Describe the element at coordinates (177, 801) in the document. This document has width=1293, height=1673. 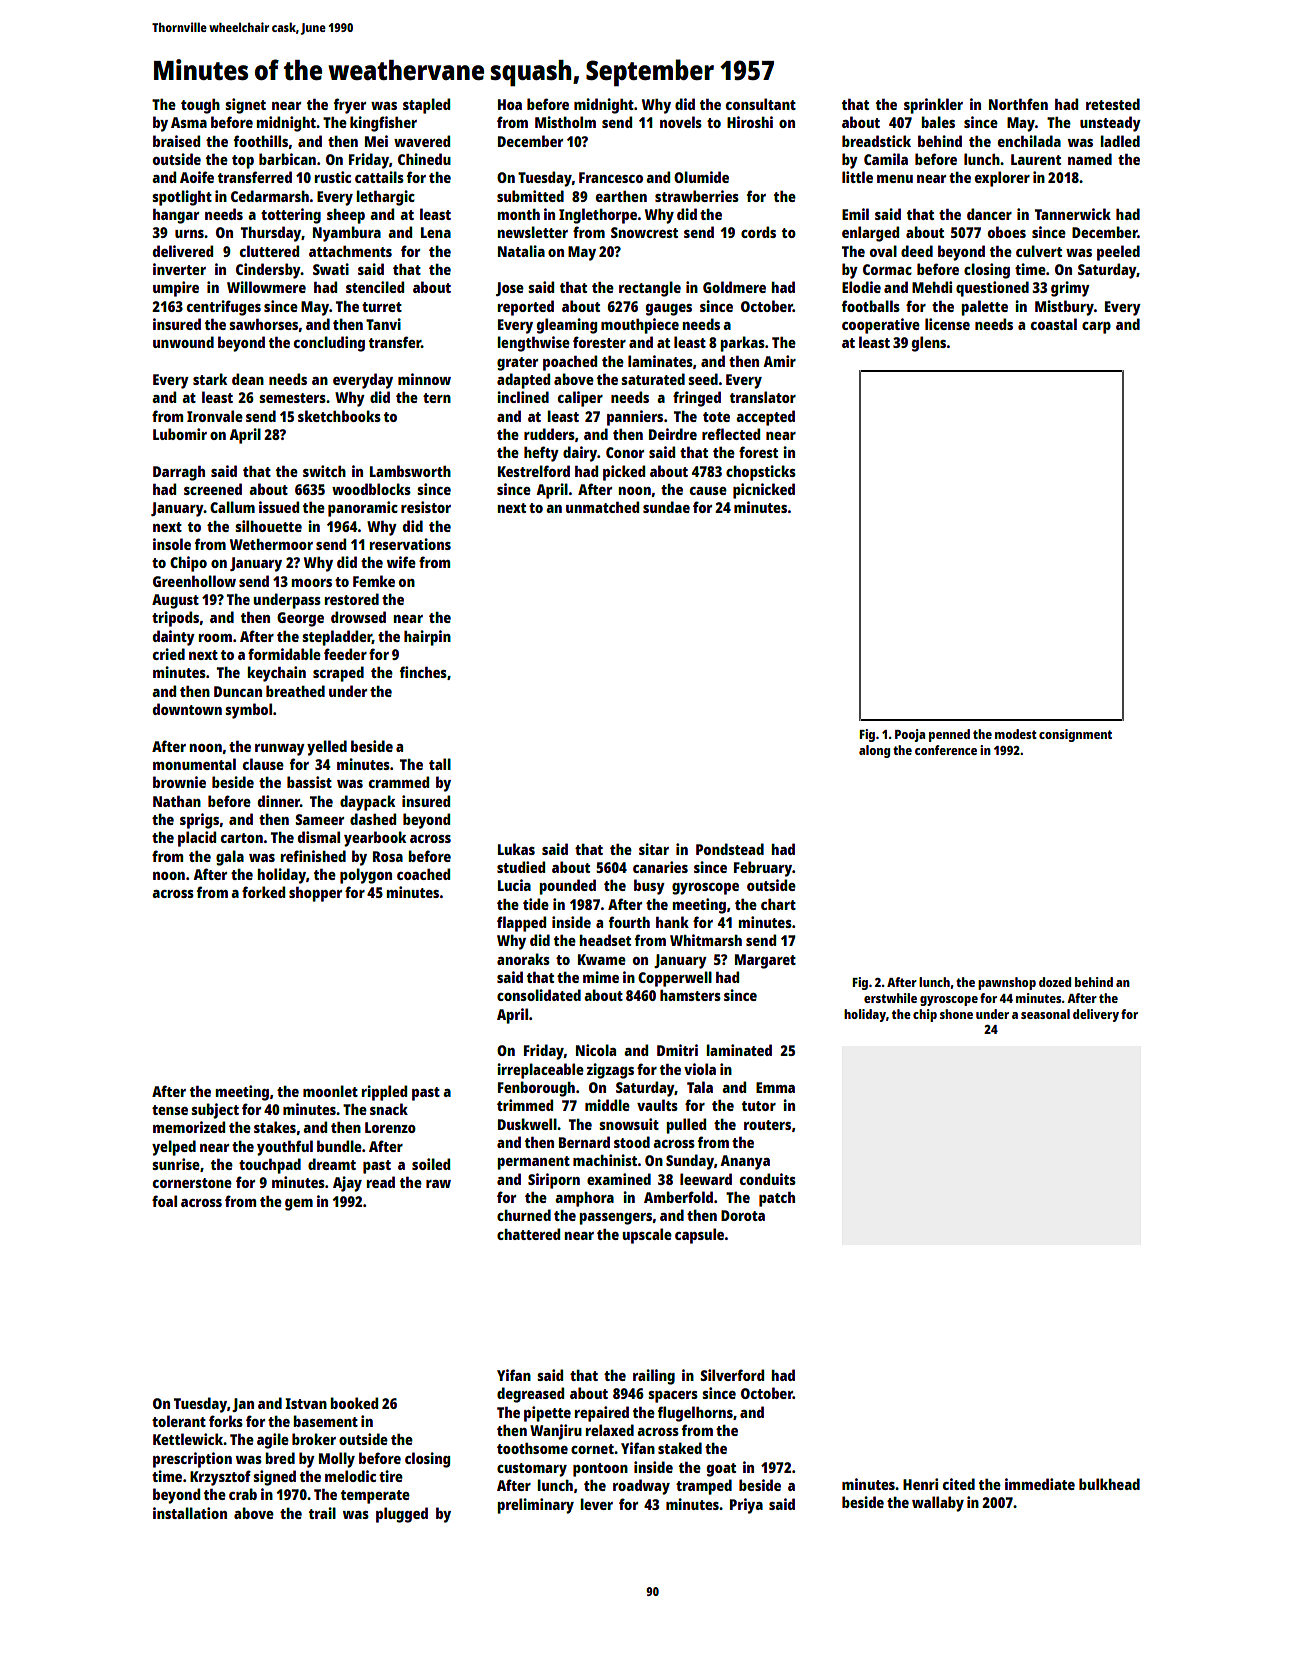
I see `Nathan` at that location.
